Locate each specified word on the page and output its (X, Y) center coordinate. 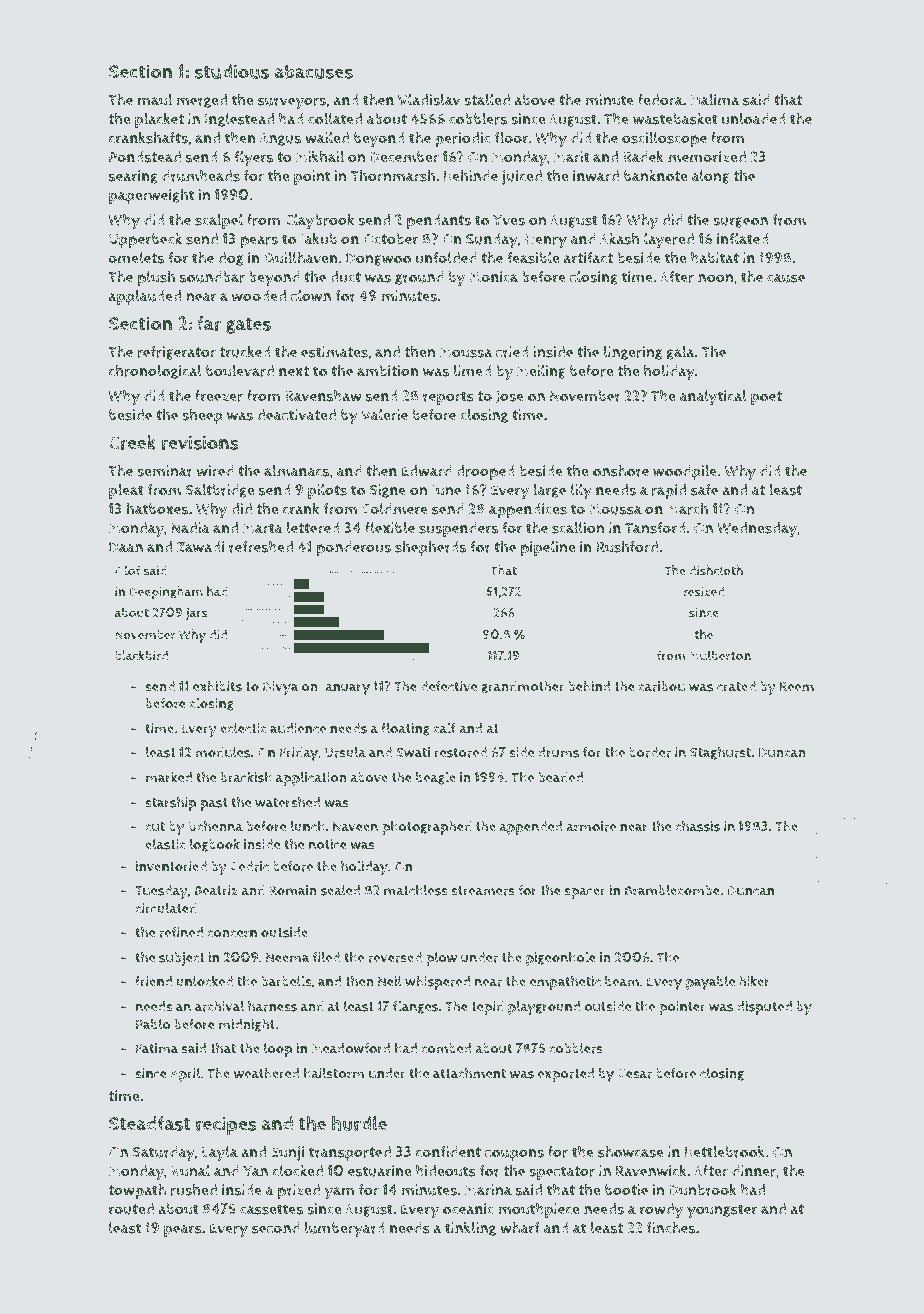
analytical (713, 398)
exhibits (217, 686)
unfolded (446, 258)
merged (201, 101)
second (276, 1228)
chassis (697, 826)
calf (445, 728)
